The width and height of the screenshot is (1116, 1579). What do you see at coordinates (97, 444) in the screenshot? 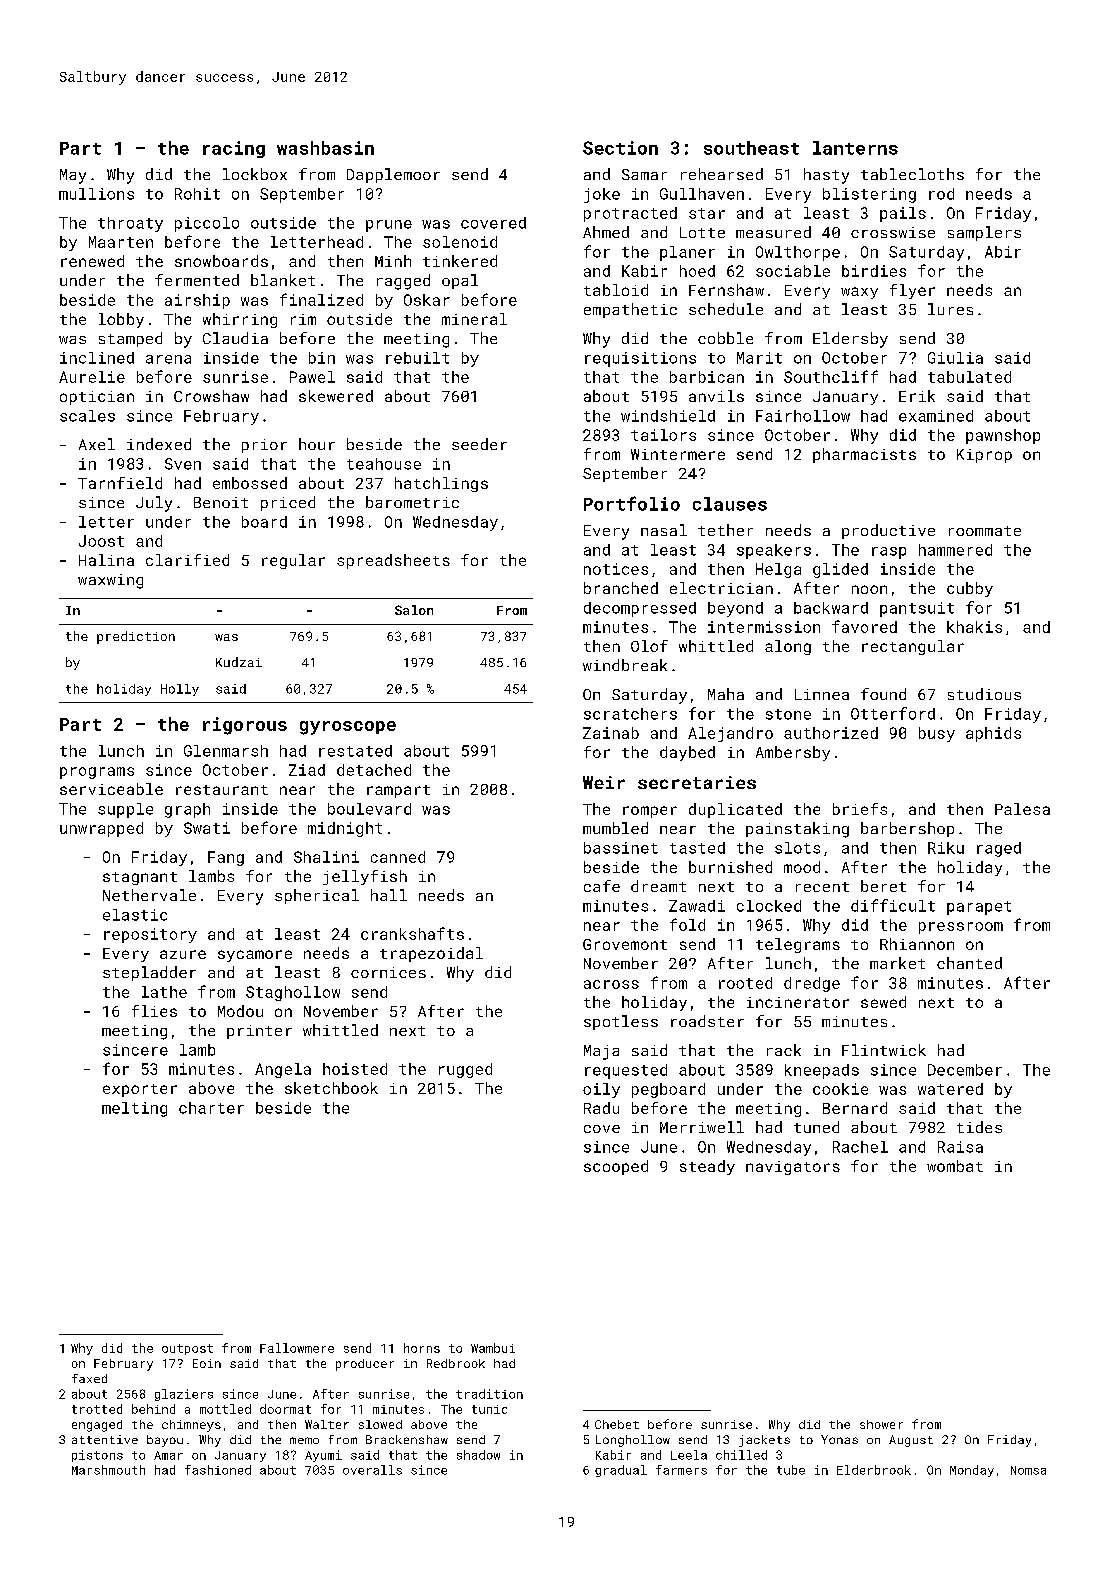
I see `Axel` at bounding box center [97, 444].
